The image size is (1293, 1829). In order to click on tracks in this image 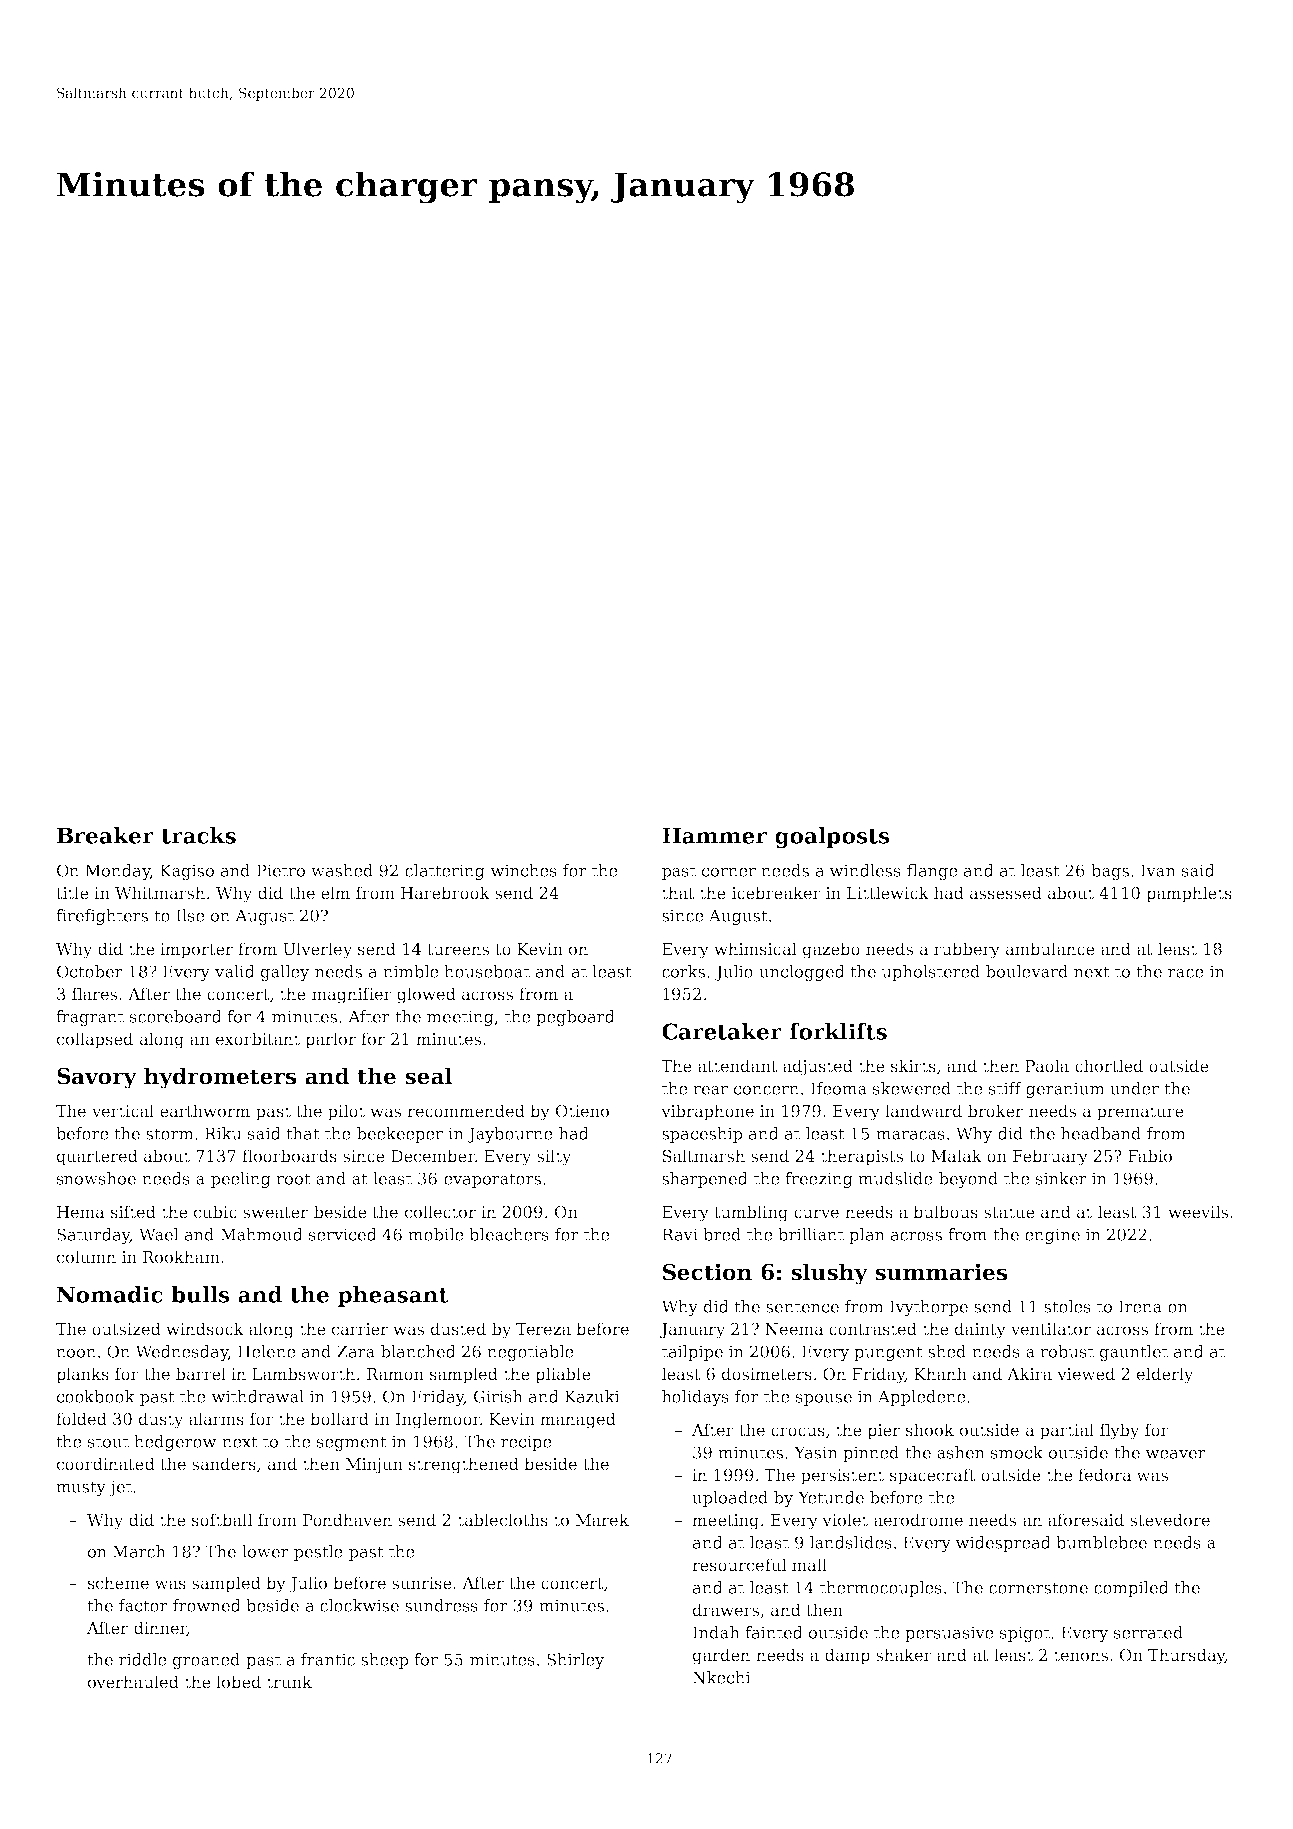, I will do `click(198, 835)`.
